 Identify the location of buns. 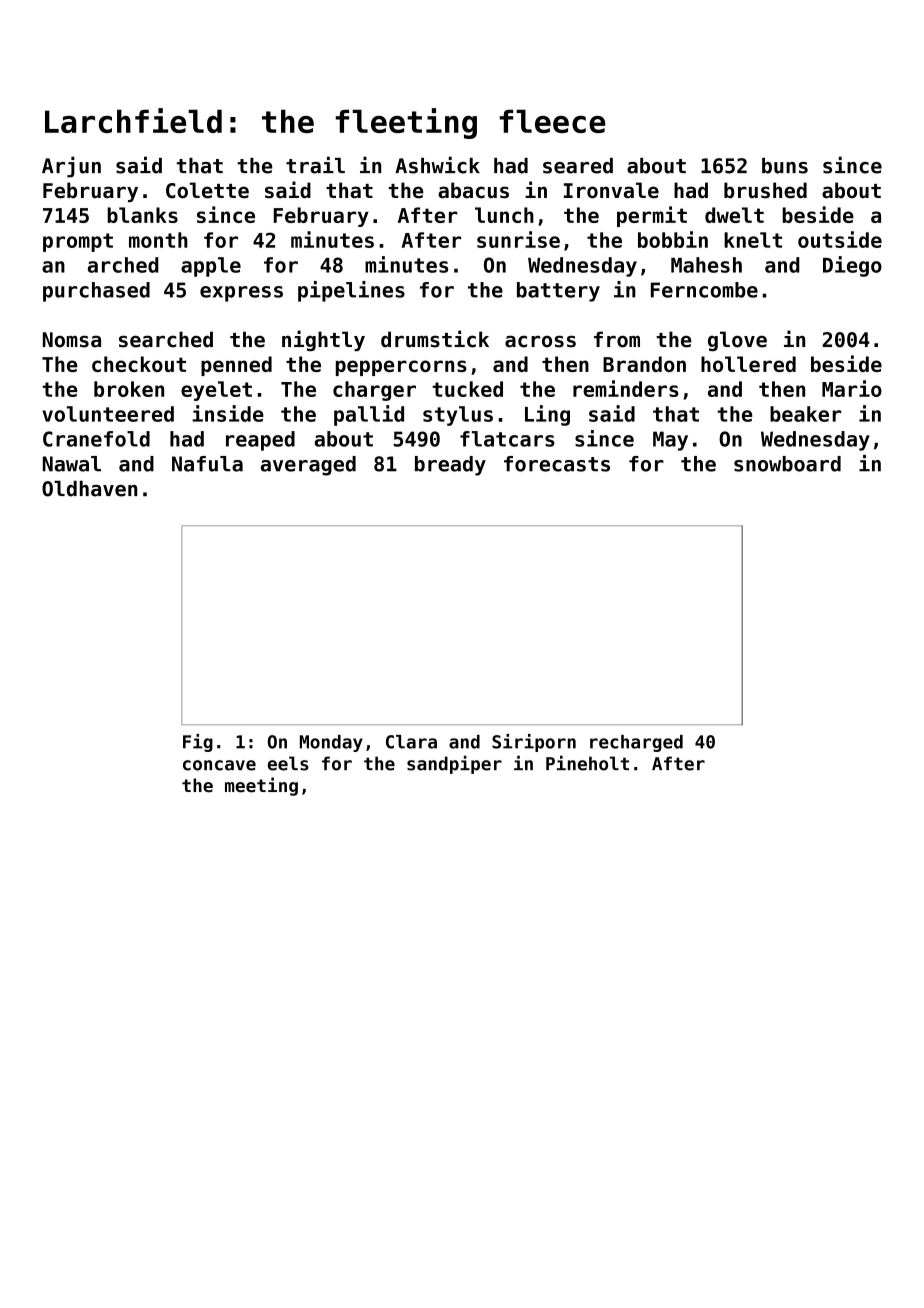
(785, 166).
